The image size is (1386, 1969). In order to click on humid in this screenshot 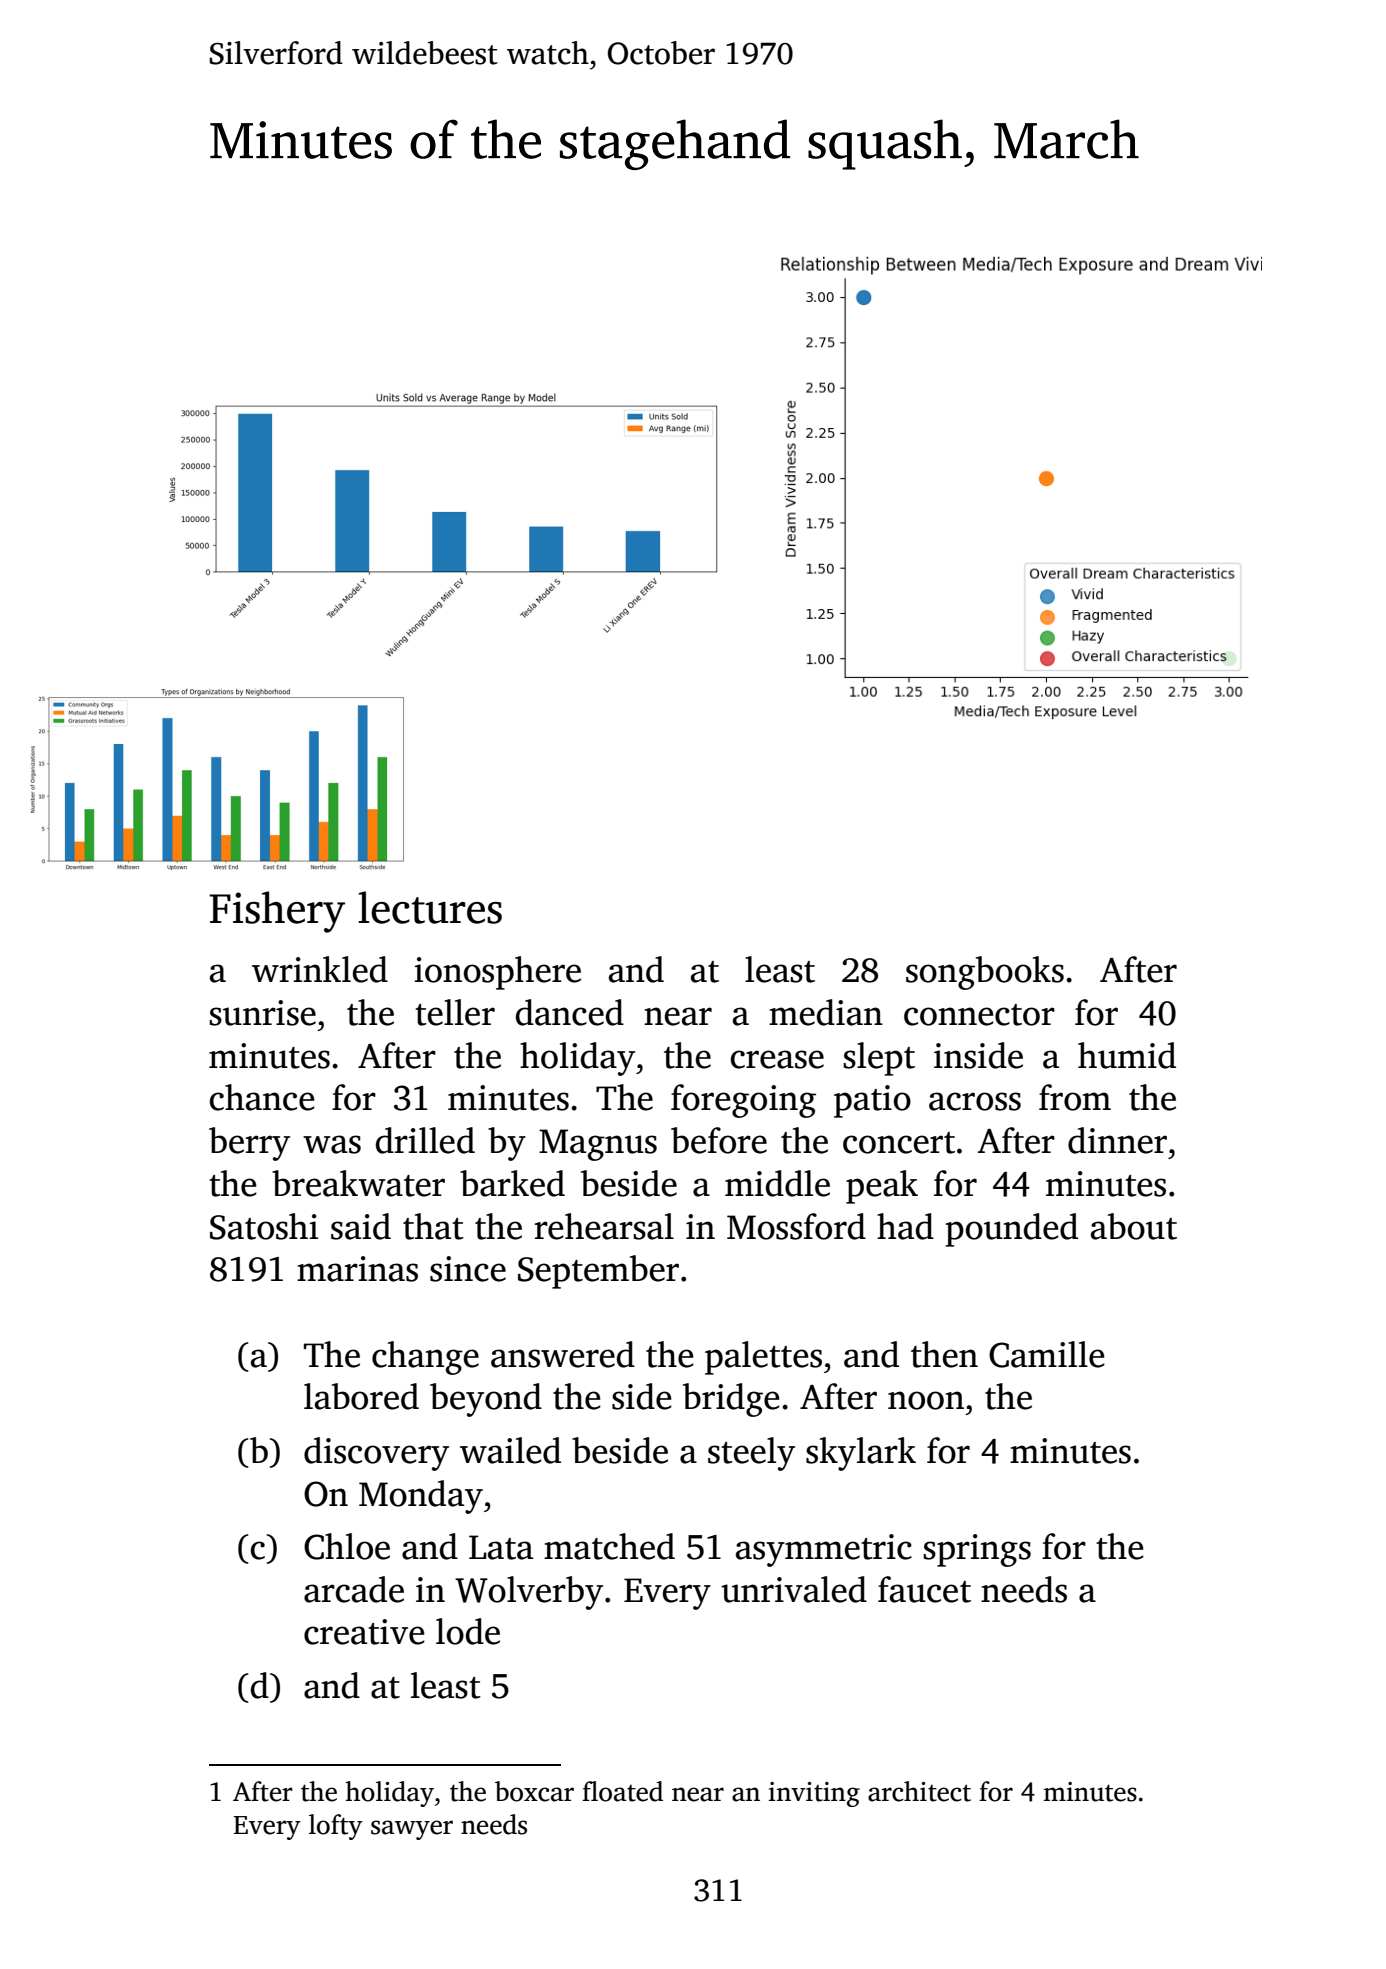, I will do `click(1127, 1055)`.
